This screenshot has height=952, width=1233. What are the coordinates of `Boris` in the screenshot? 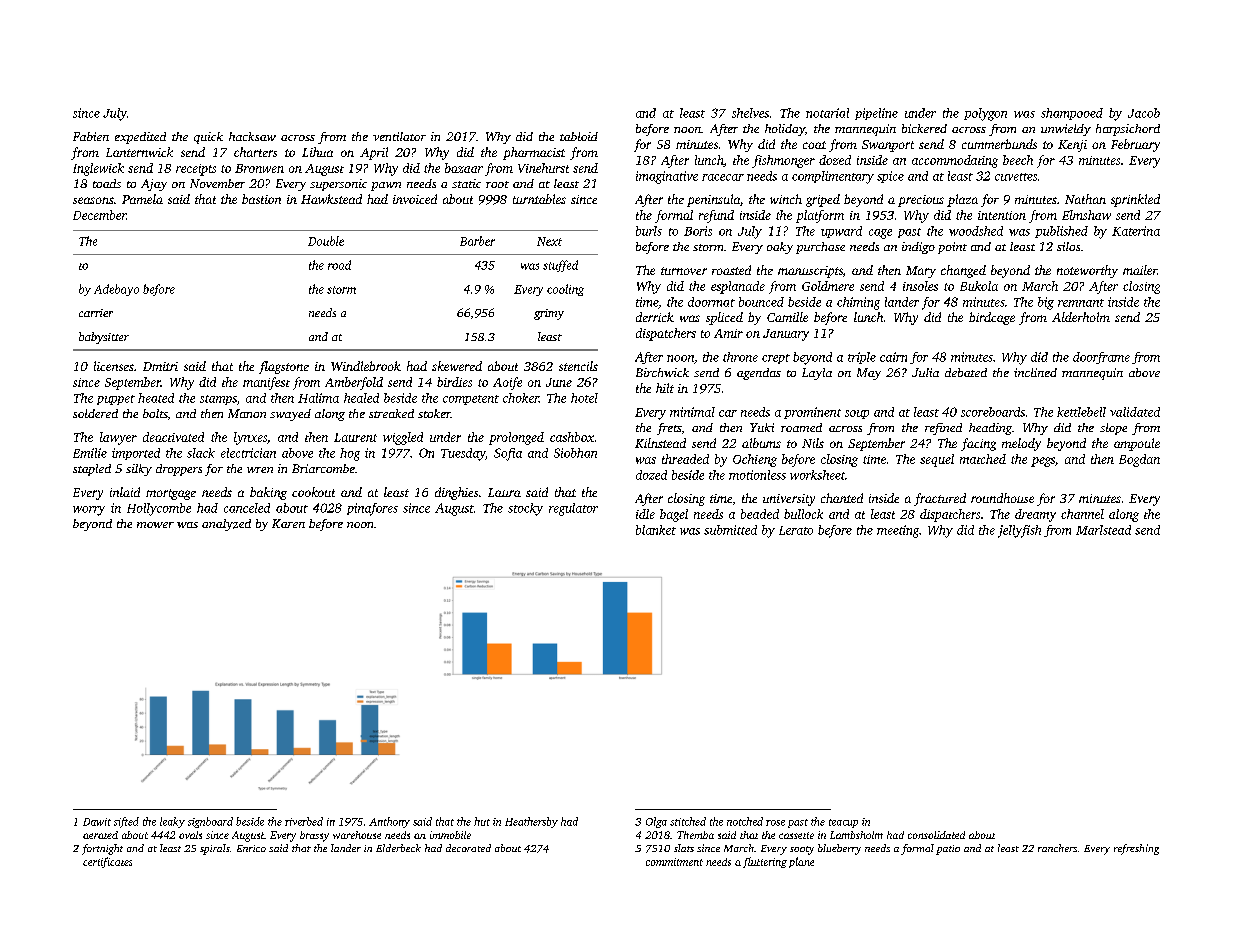 It's located at (698, 231).
